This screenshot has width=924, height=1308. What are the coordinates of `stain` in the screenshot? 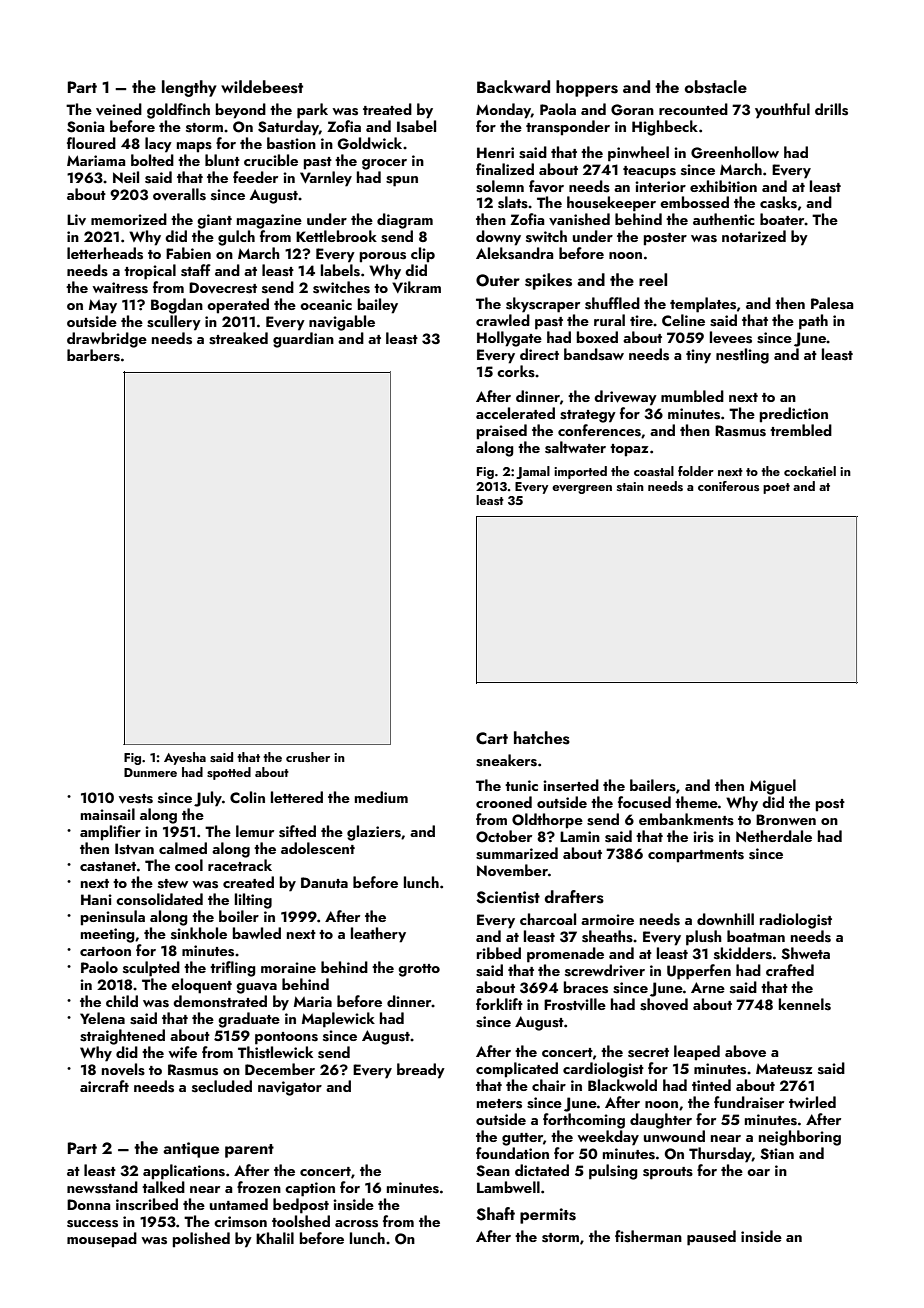 It's located at (630, 486).
